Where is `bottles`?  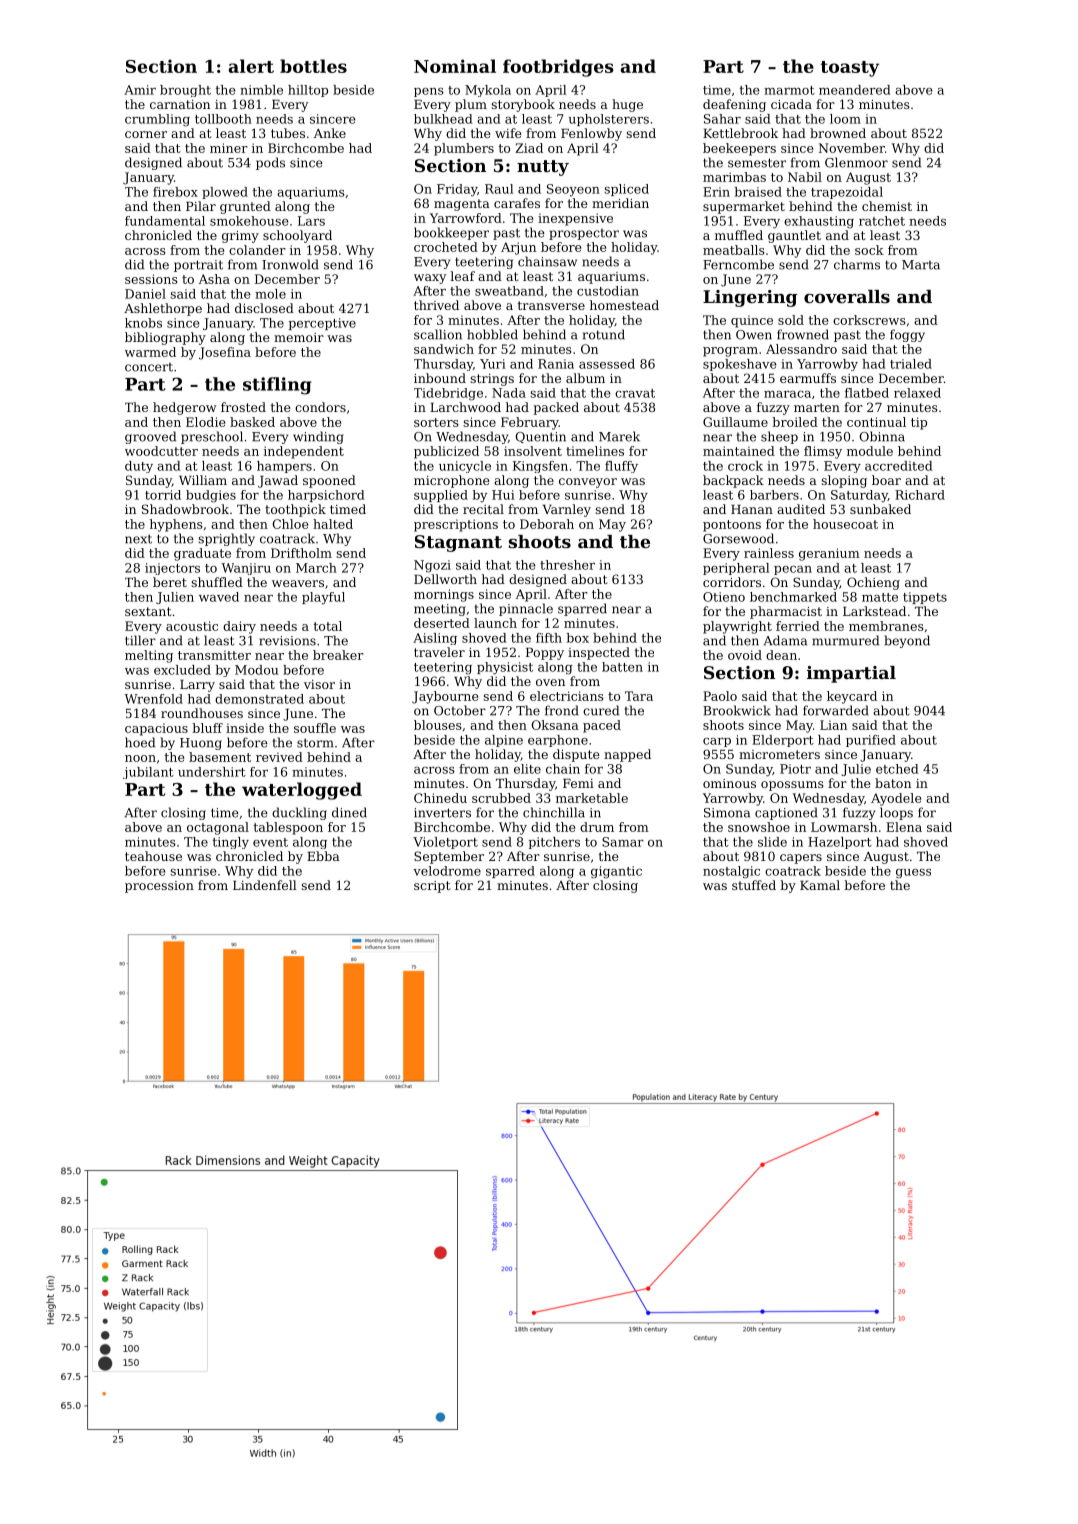
bottles is located at coordinates (313, 66).
